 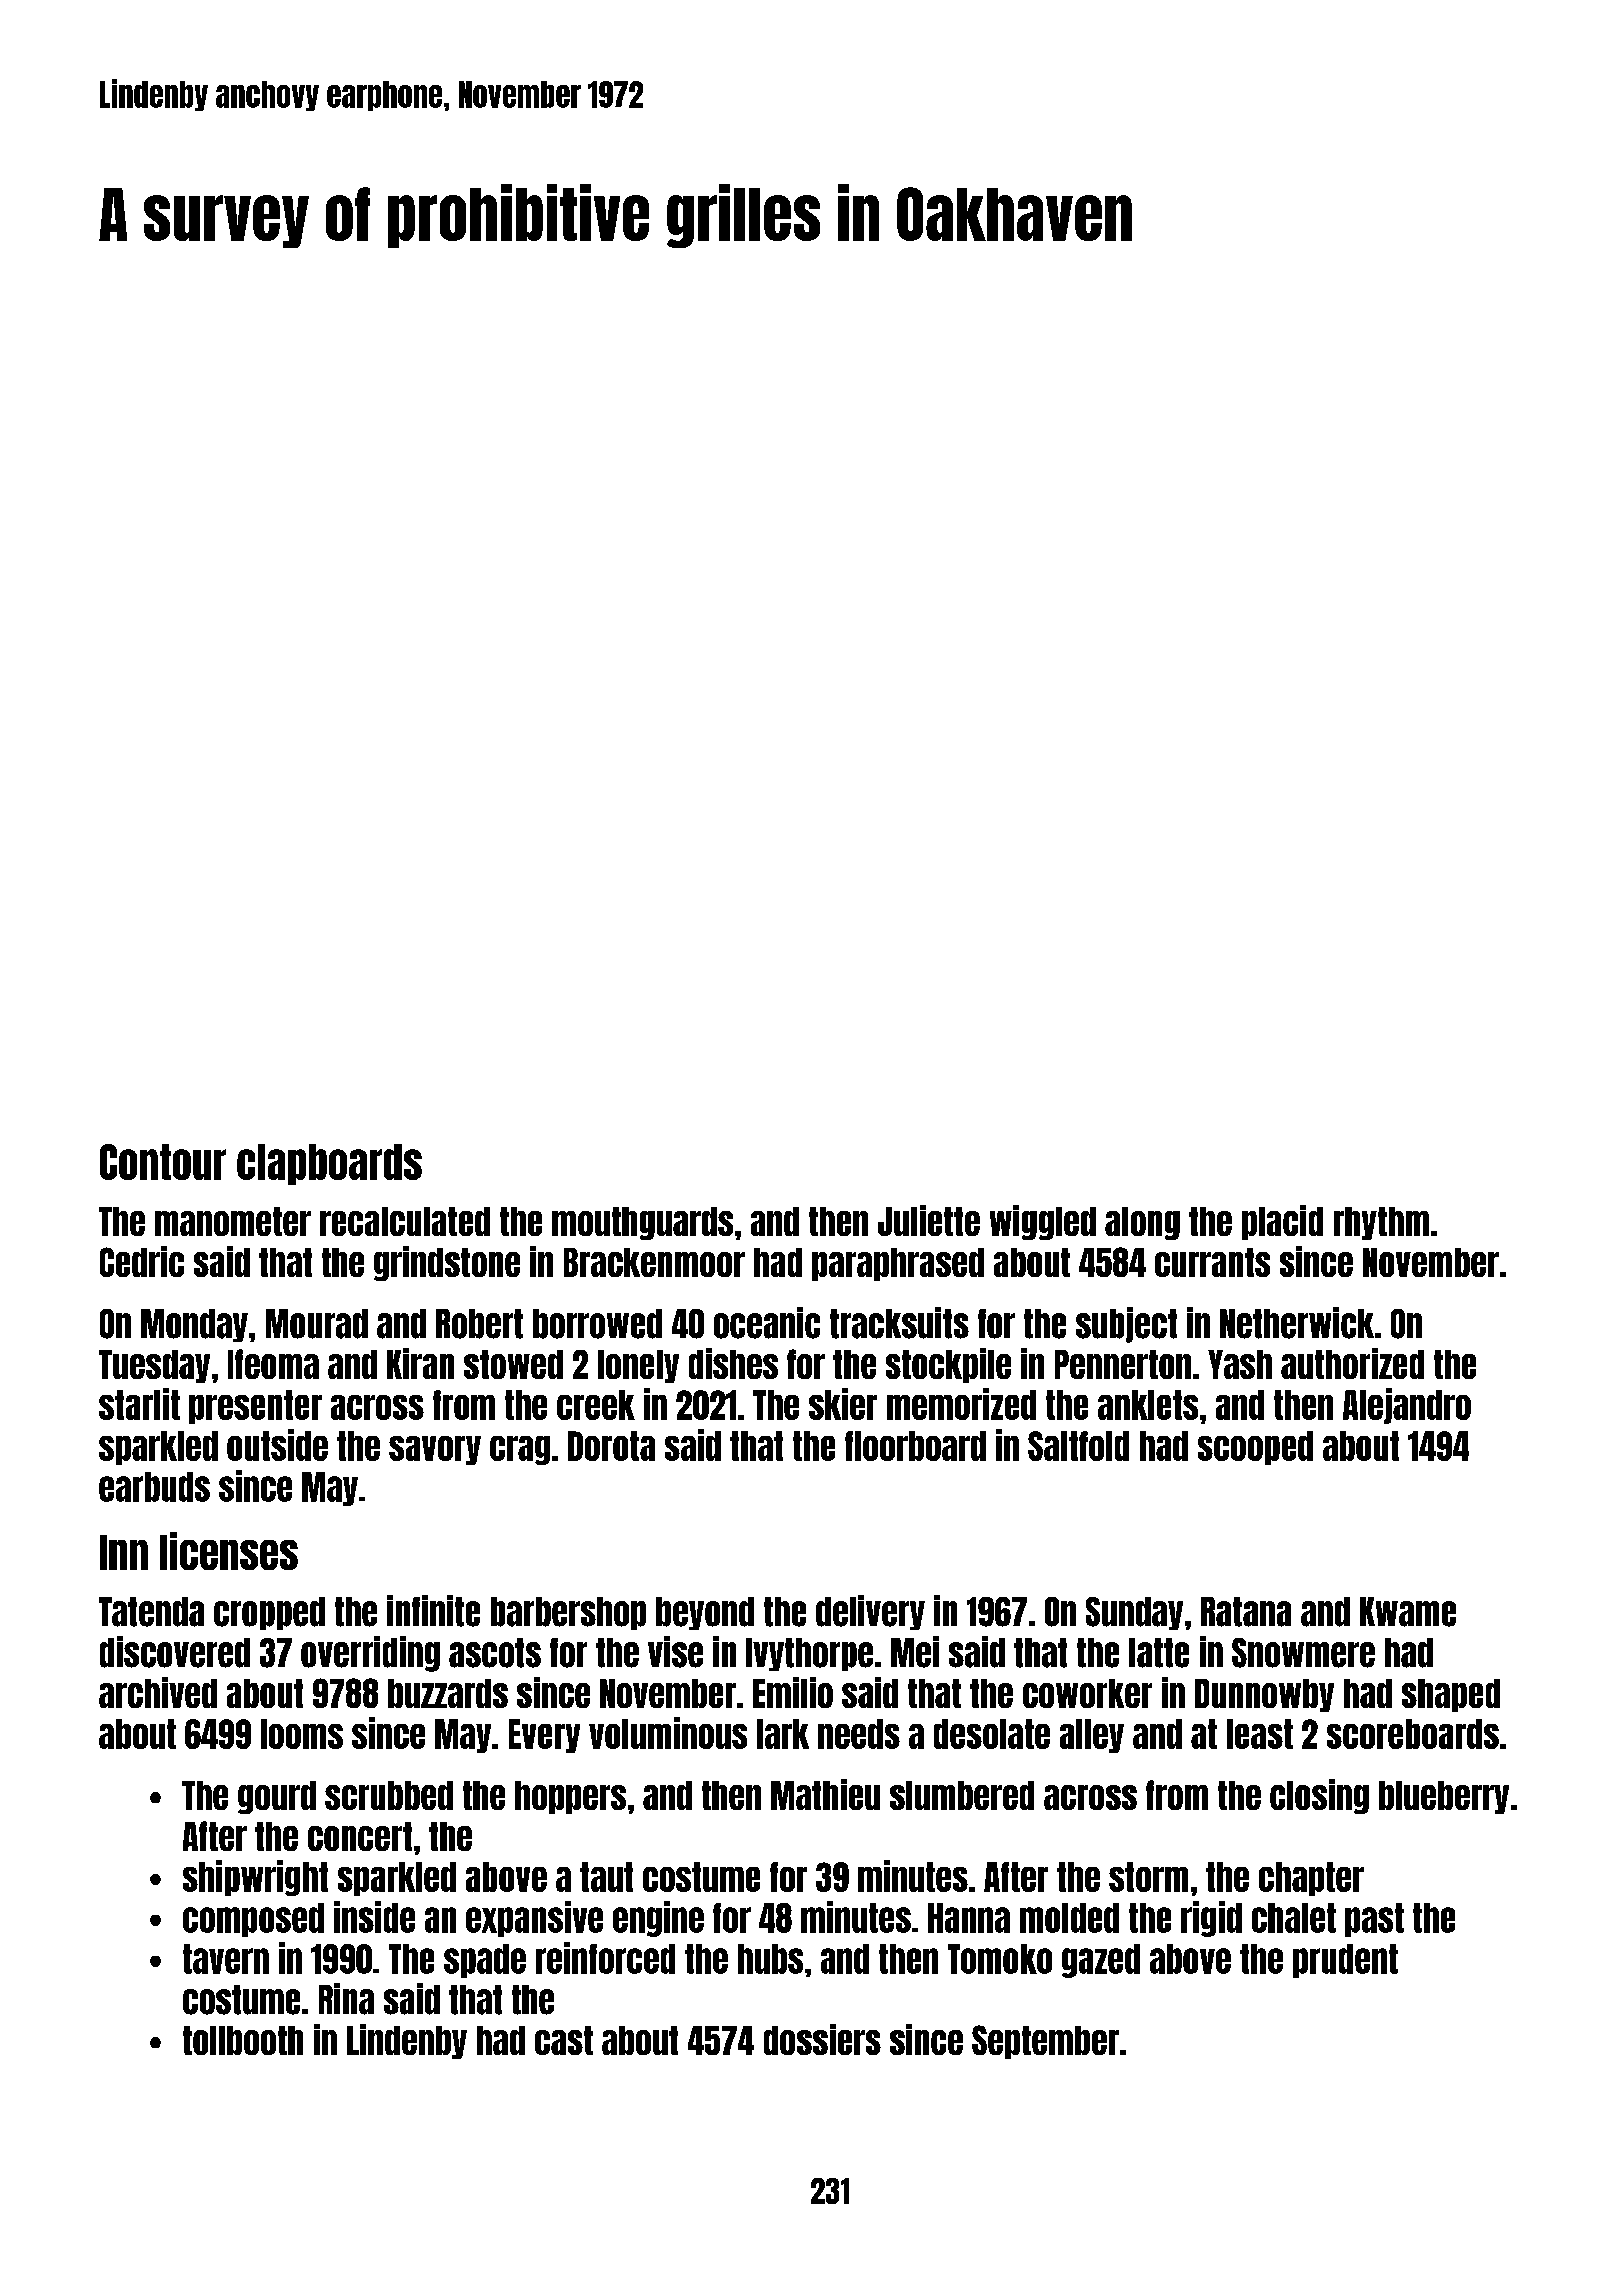 I want to click on licenses, so click(x=229, y=1551).
